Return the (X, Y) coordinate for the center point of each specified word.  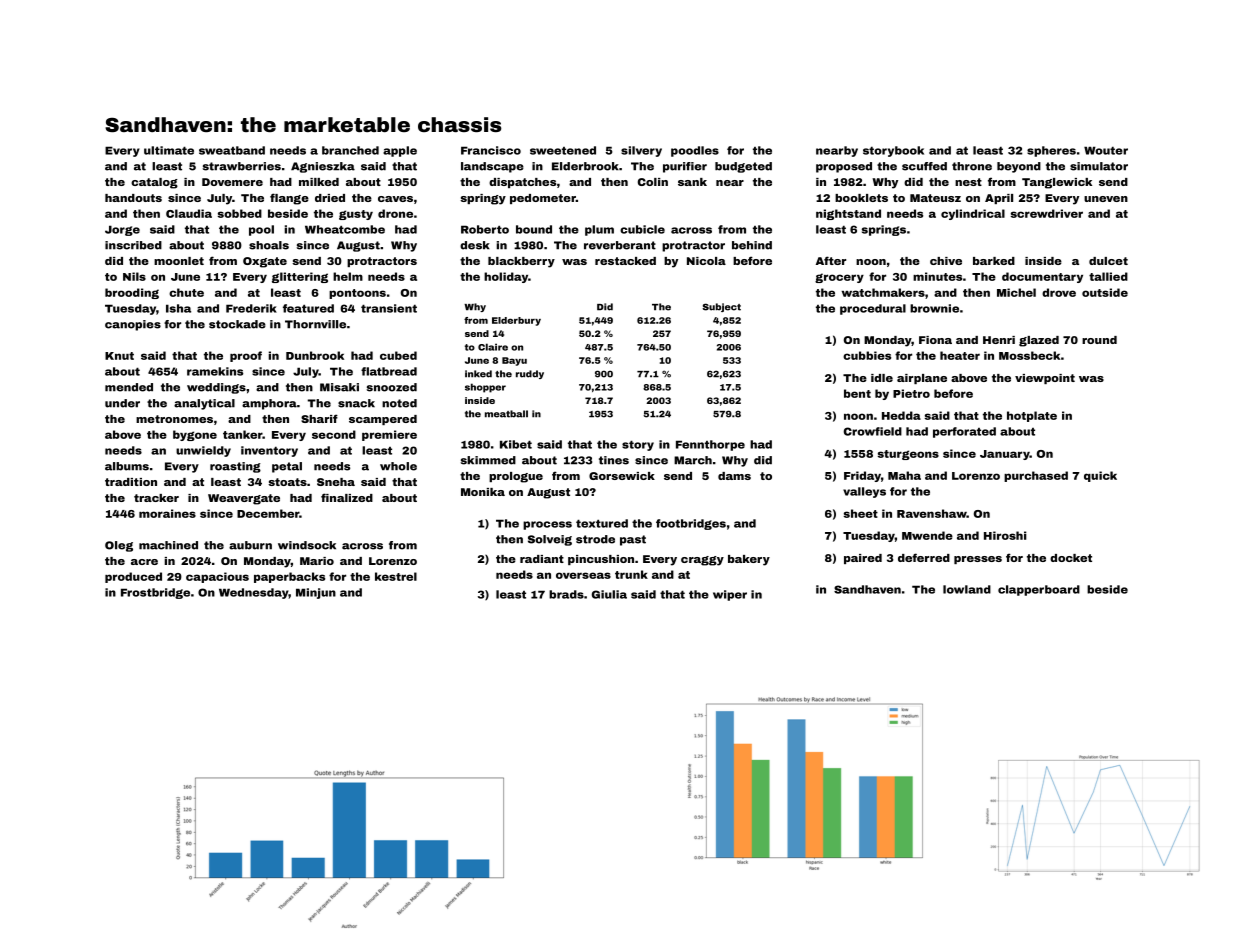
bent (857, 393)
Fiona (935, 340)
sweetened (563, 150)
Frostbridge (155, 593)
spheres (1051, 151)
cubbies (867, 355)
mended (129, 387)
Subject (721, 307)
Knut (119, 356)
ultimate (169, 150)
